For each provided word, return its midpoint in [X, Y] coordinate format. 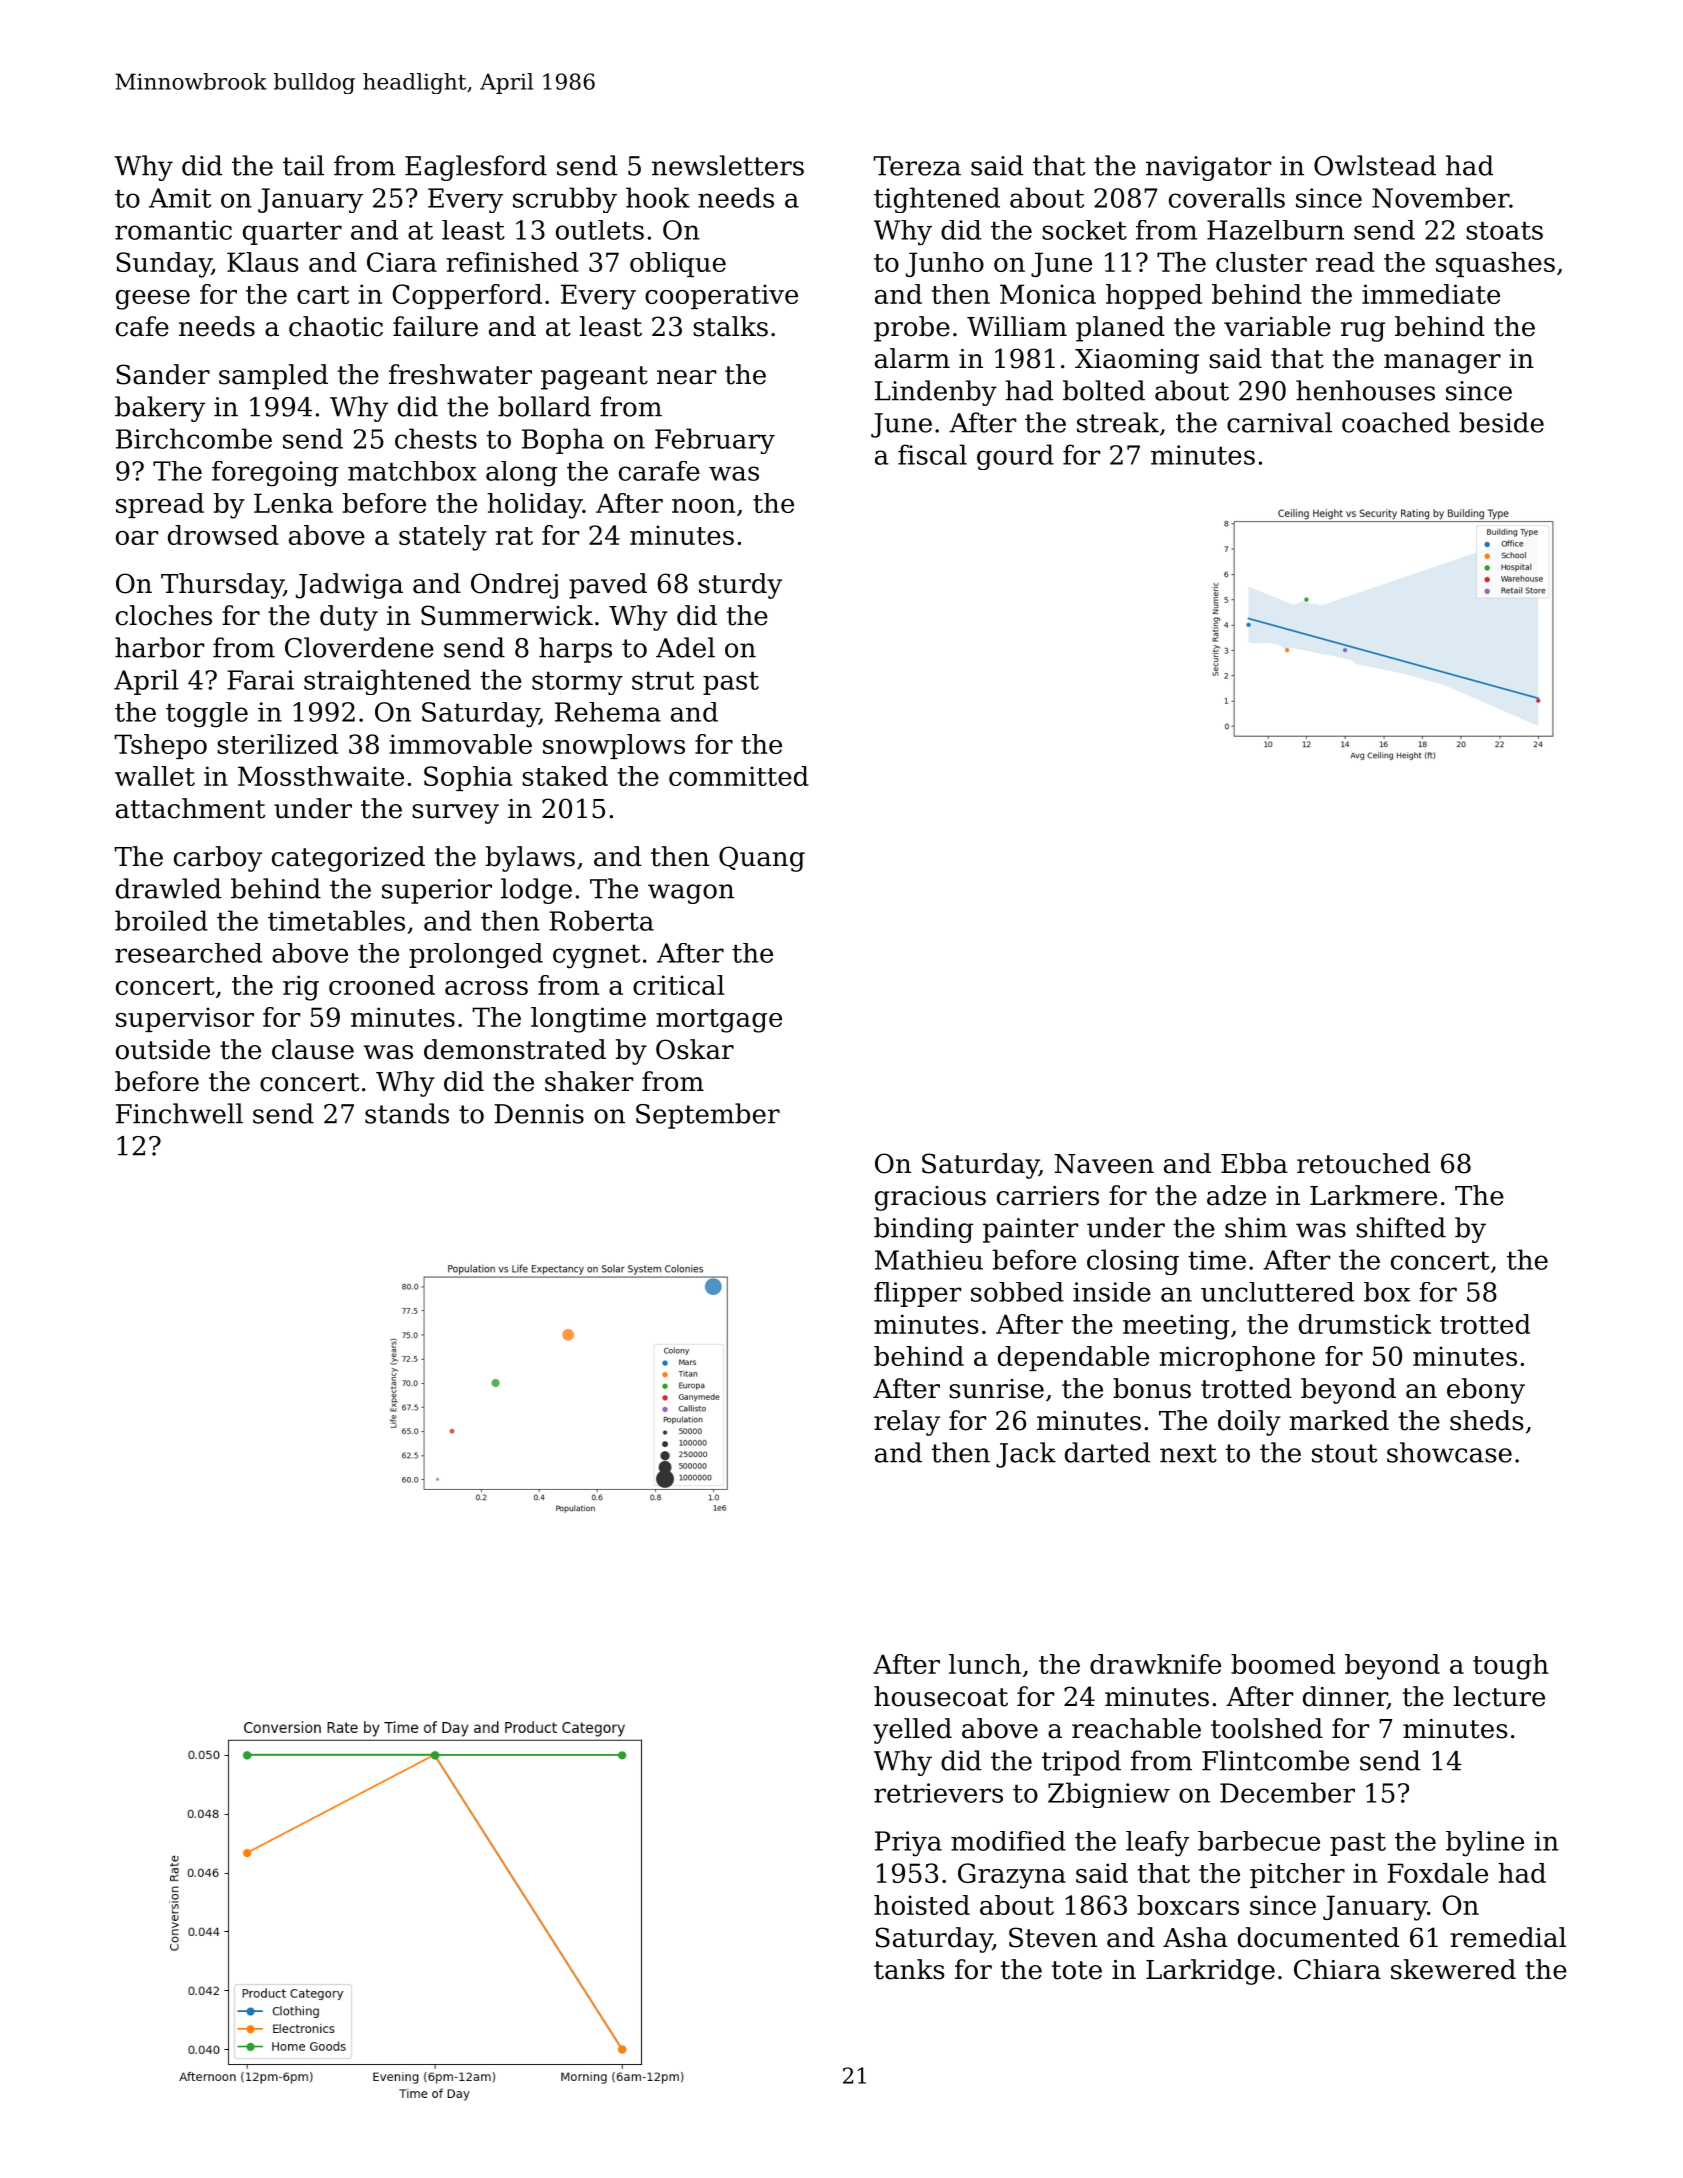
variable [1277, 326]
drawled [168, 888]
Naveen [1104, 1164]
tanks [909, 1969]
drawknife [1155, 1664]
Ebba [1254, 1163]
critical [678, 985]
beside [1501, 422]
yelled [912, 1731]
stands [407, 1113]
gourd [1015, 457]
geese [153, 300]
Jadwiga [349, 586]
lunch [985, 1664]
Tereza [917, 166]
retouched [1363, 1163]
